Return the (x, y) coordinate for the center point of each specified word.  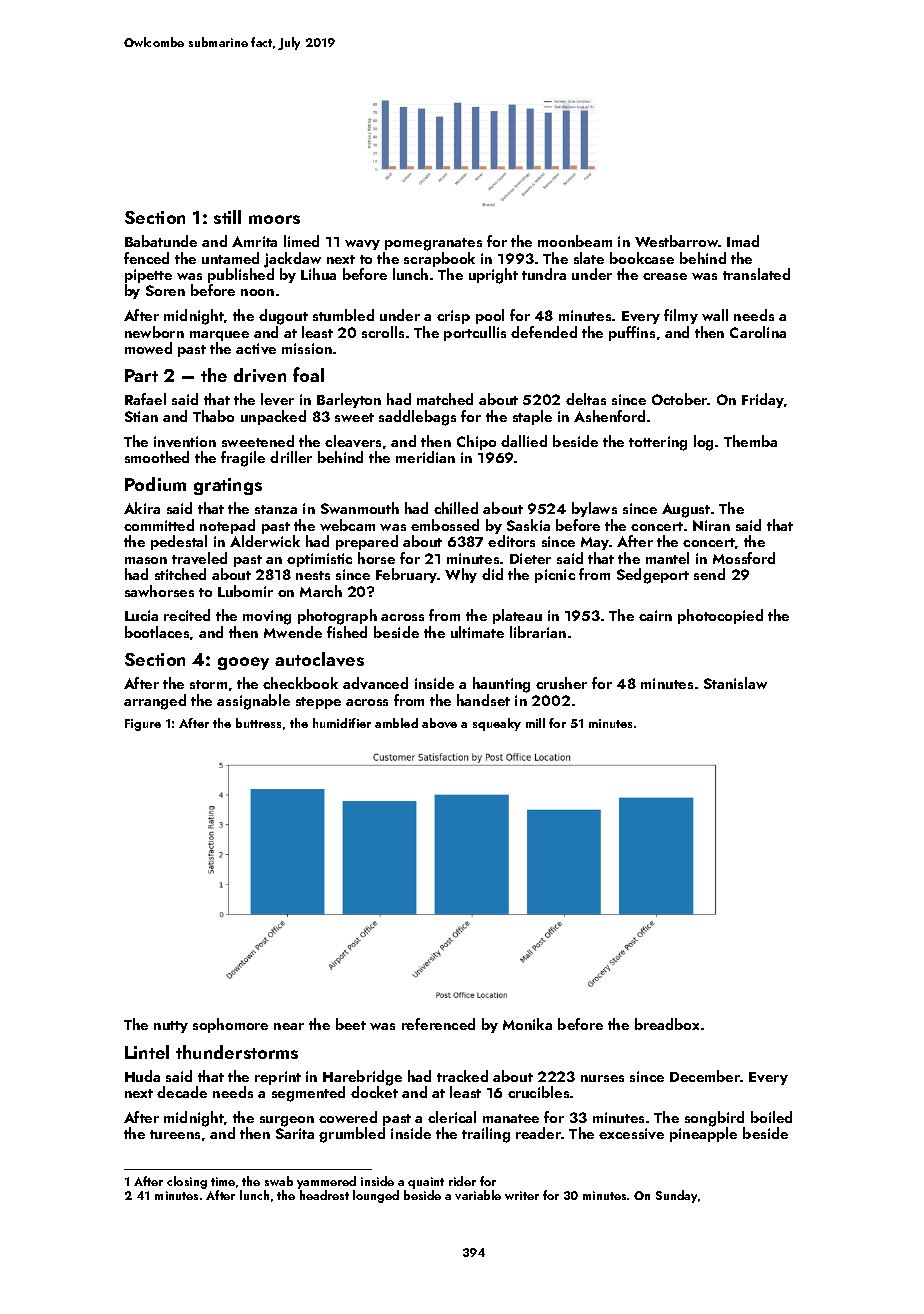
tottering (658, 443)
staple (532, 417)
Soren (165, 290)
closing (187, 1182)
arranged (155, 702)
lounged (376, 1196)
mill (535, 723)
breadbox (667, 1024)
